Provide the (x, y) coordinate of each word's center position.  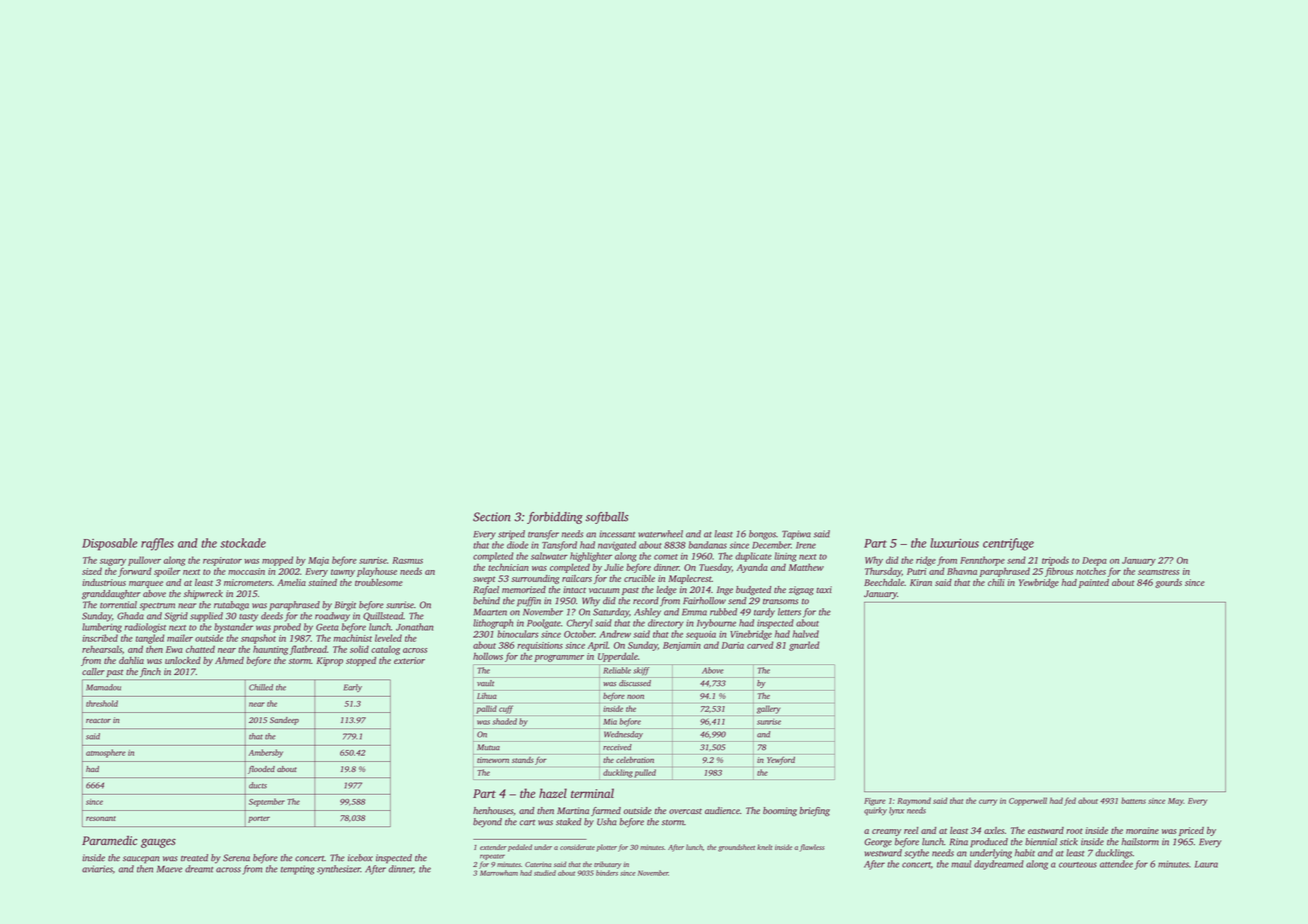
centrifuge (1008, 544)
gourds (1168, 583)
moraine (1142, 830)
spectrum (157, 607)
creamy (886, 832)
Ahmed (229, 660)
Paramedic (109, 840)
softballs (607, 518)
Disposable (109, 544)
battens (1133, 800)
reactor (98, 720)
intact (574, 589)
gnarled (804, 646)
